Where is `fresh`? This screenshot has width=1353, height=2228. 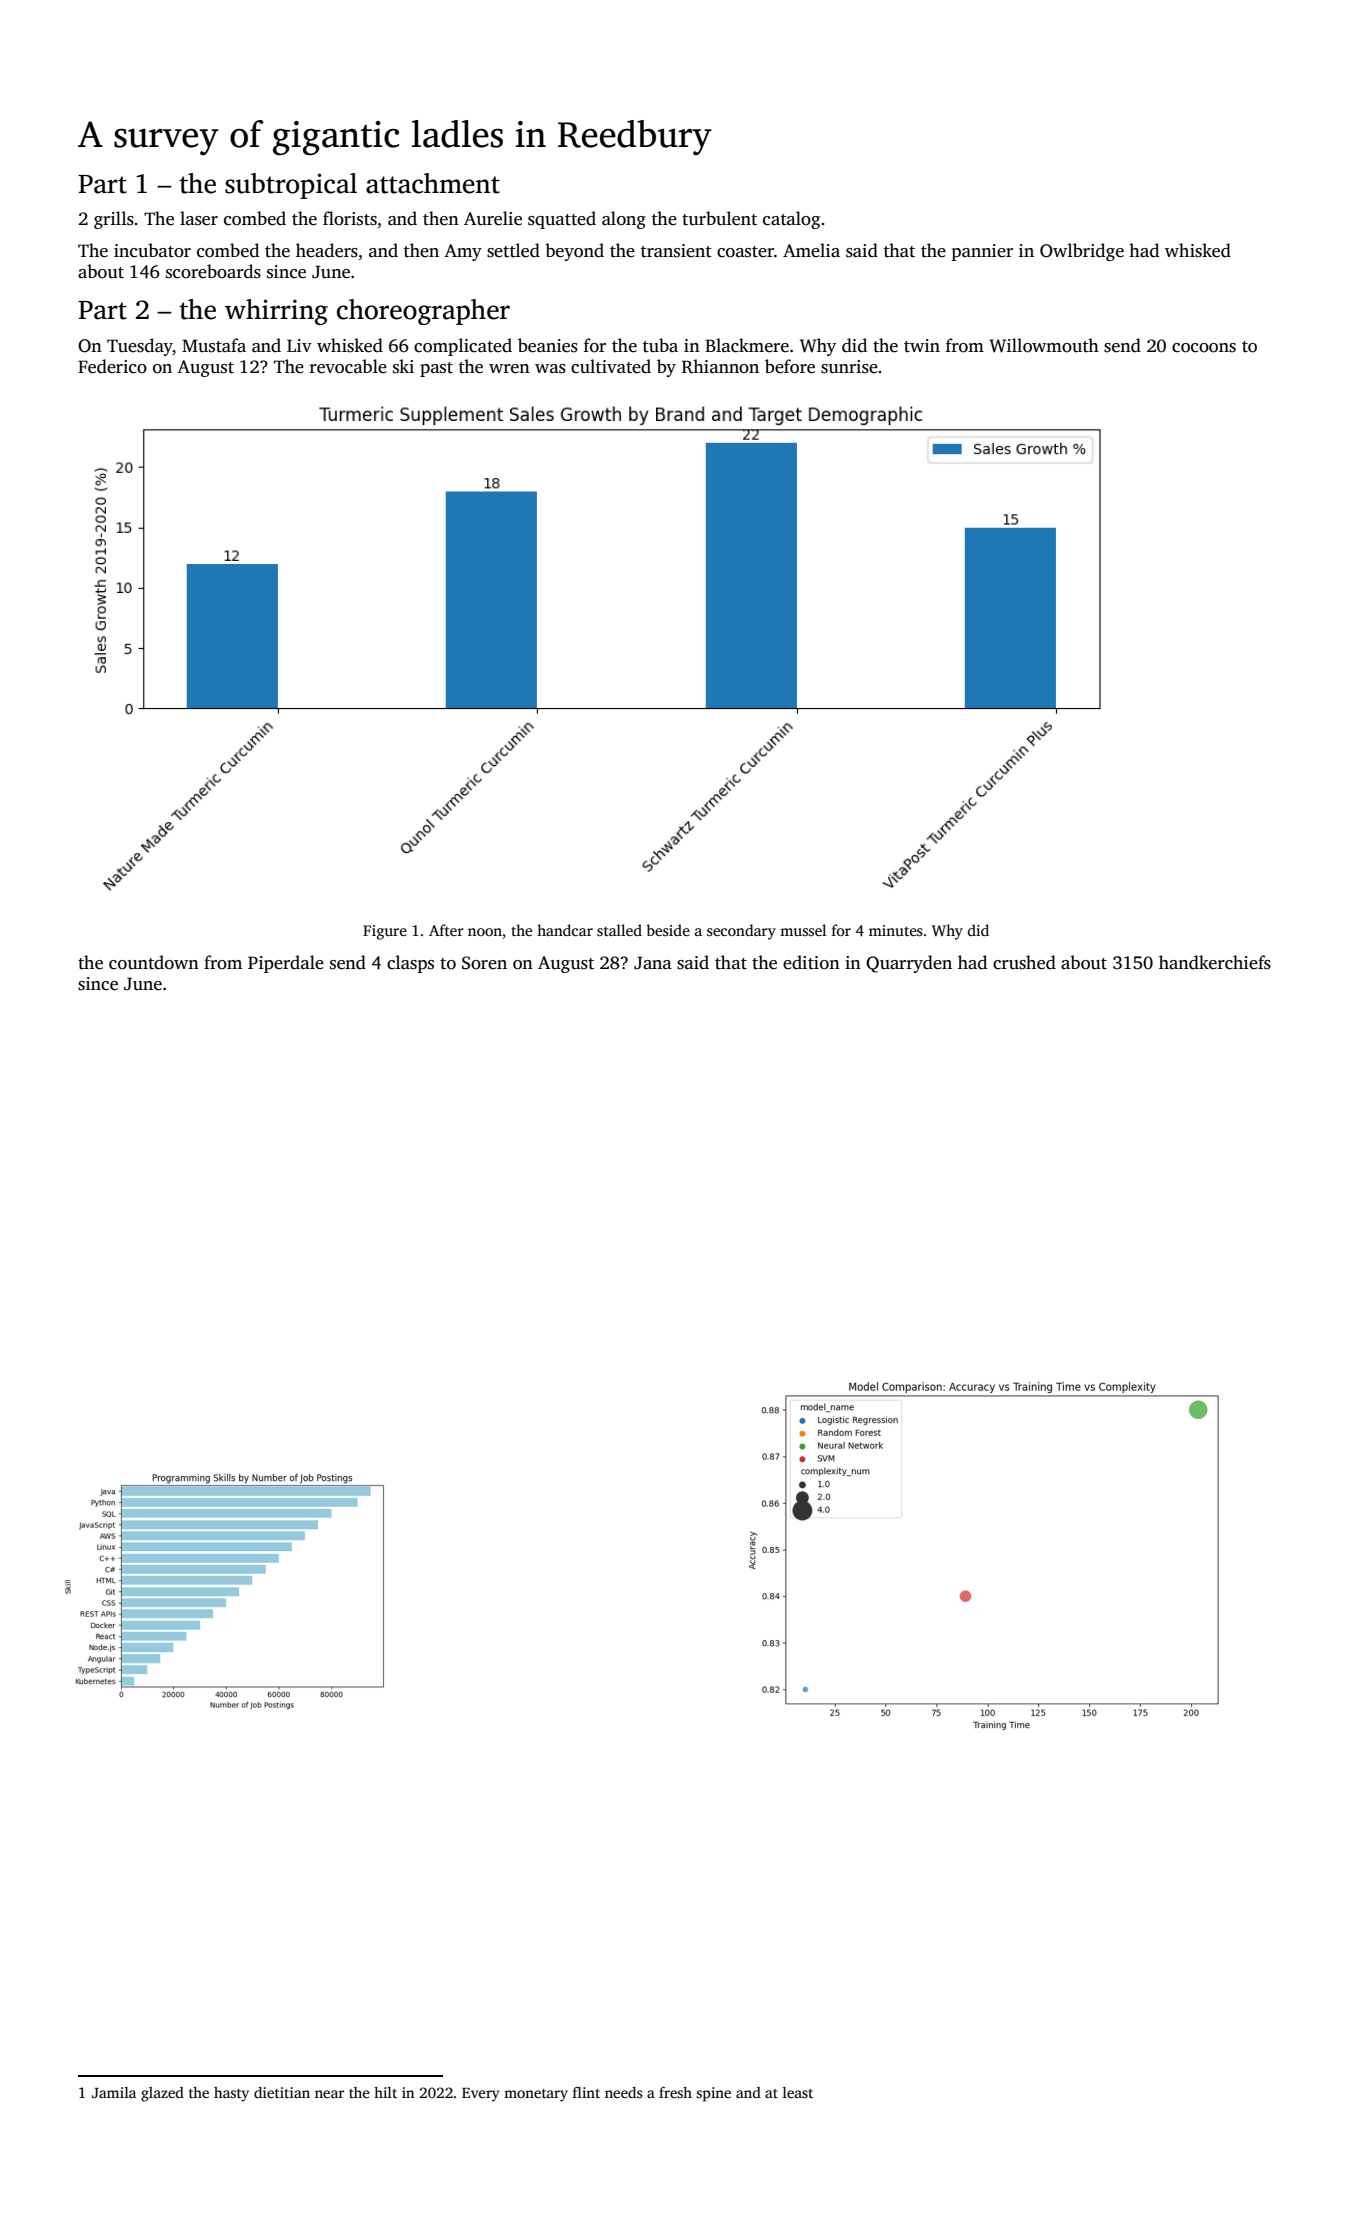 fresh is located at coordinates (675, 2092).
